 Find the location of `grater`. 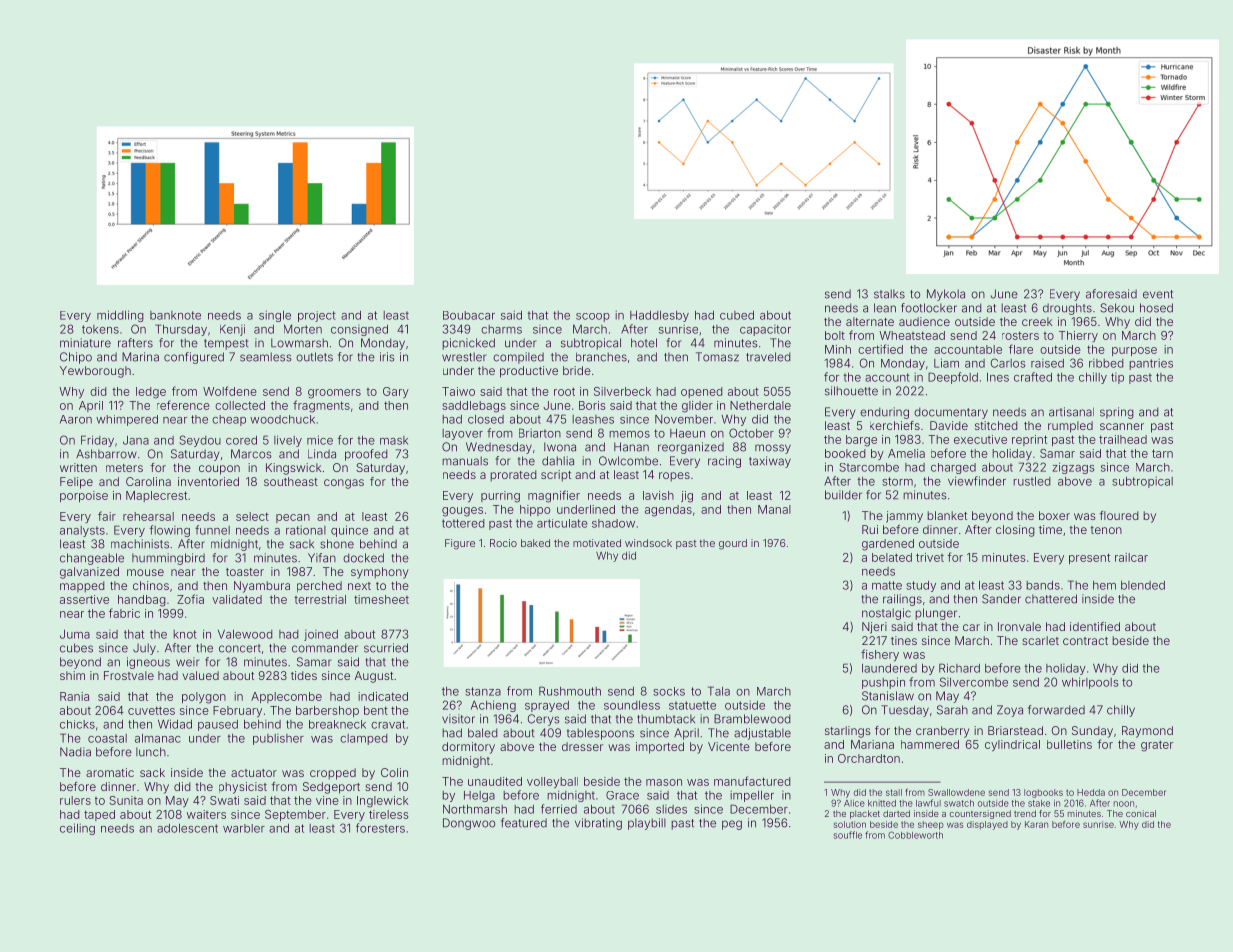

grater is located at coordinates (1157, 746).
